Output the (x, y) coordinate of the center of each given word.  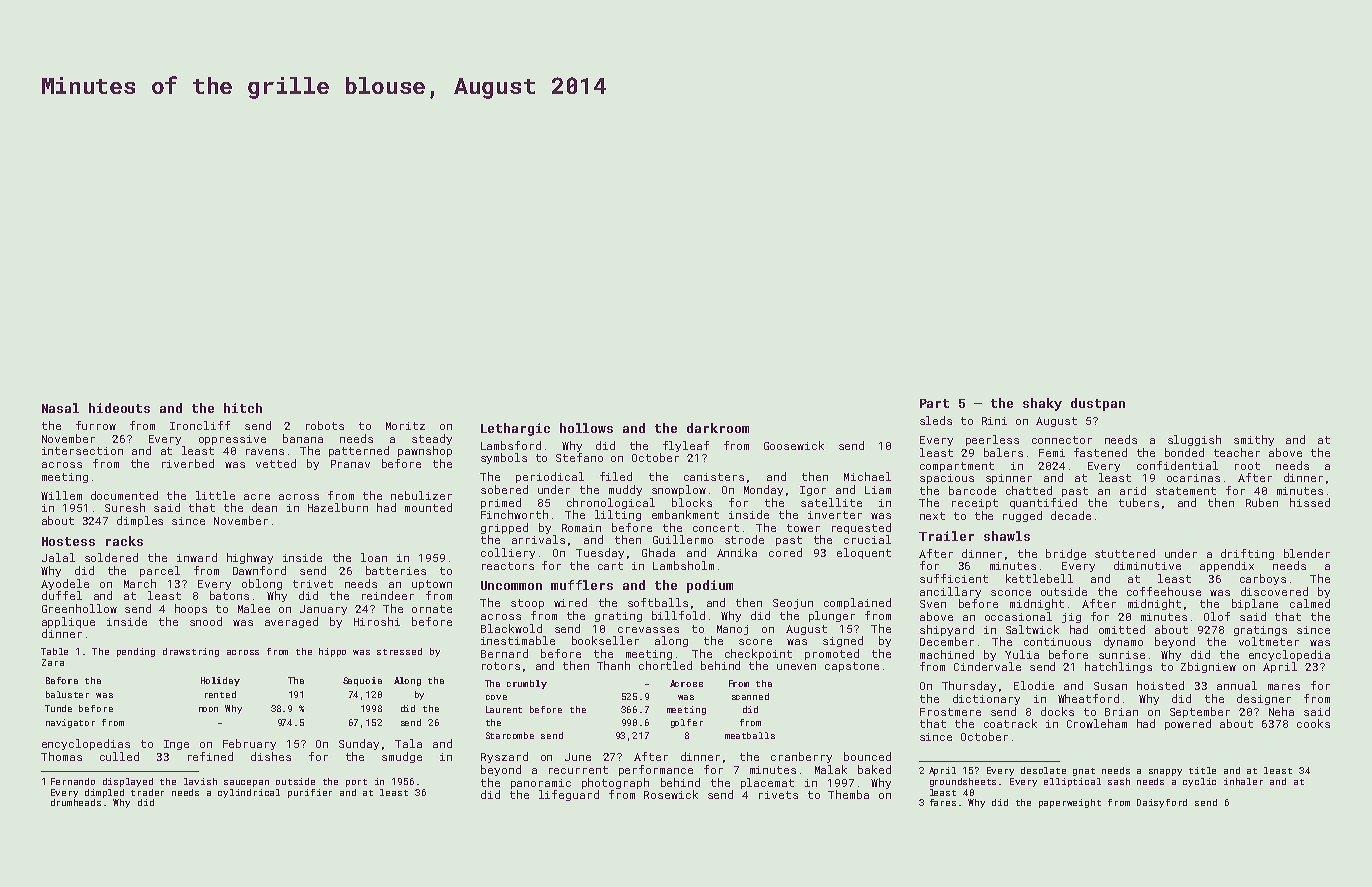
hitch (243, 408)
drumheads (76, 802)
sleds (936, 420)
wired (570, 602)
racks (124, 541)
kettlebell (1039, 578)
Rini (994, 421)
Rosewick (671, 794)
